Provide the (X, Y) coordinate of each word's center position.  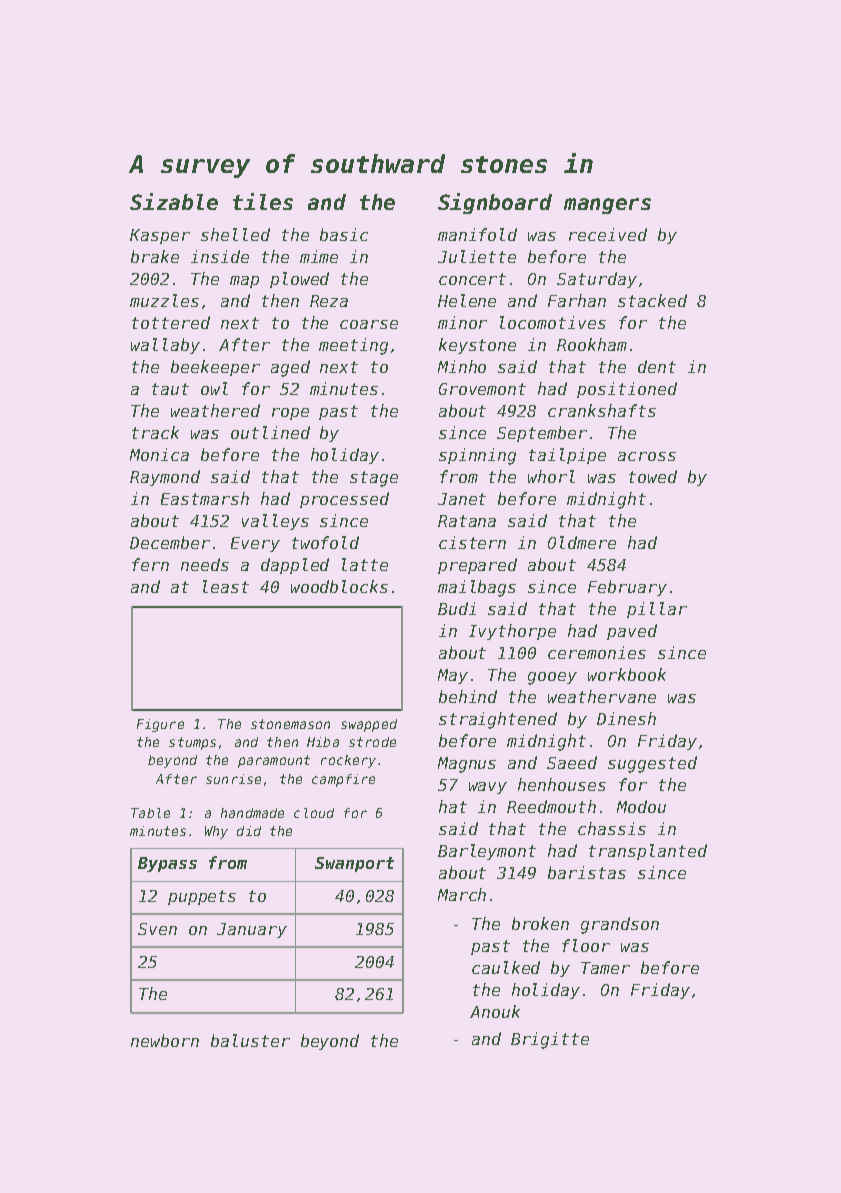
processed (344, 500)
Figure (160, 725)
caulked (506, 967)
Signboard (495, 203)
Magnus (467, 765)
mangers (607, 206)
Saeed (572, 762)
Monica (159, 454)
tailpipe (567, 456)
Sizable (174, 201)
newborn (165, 1040)
